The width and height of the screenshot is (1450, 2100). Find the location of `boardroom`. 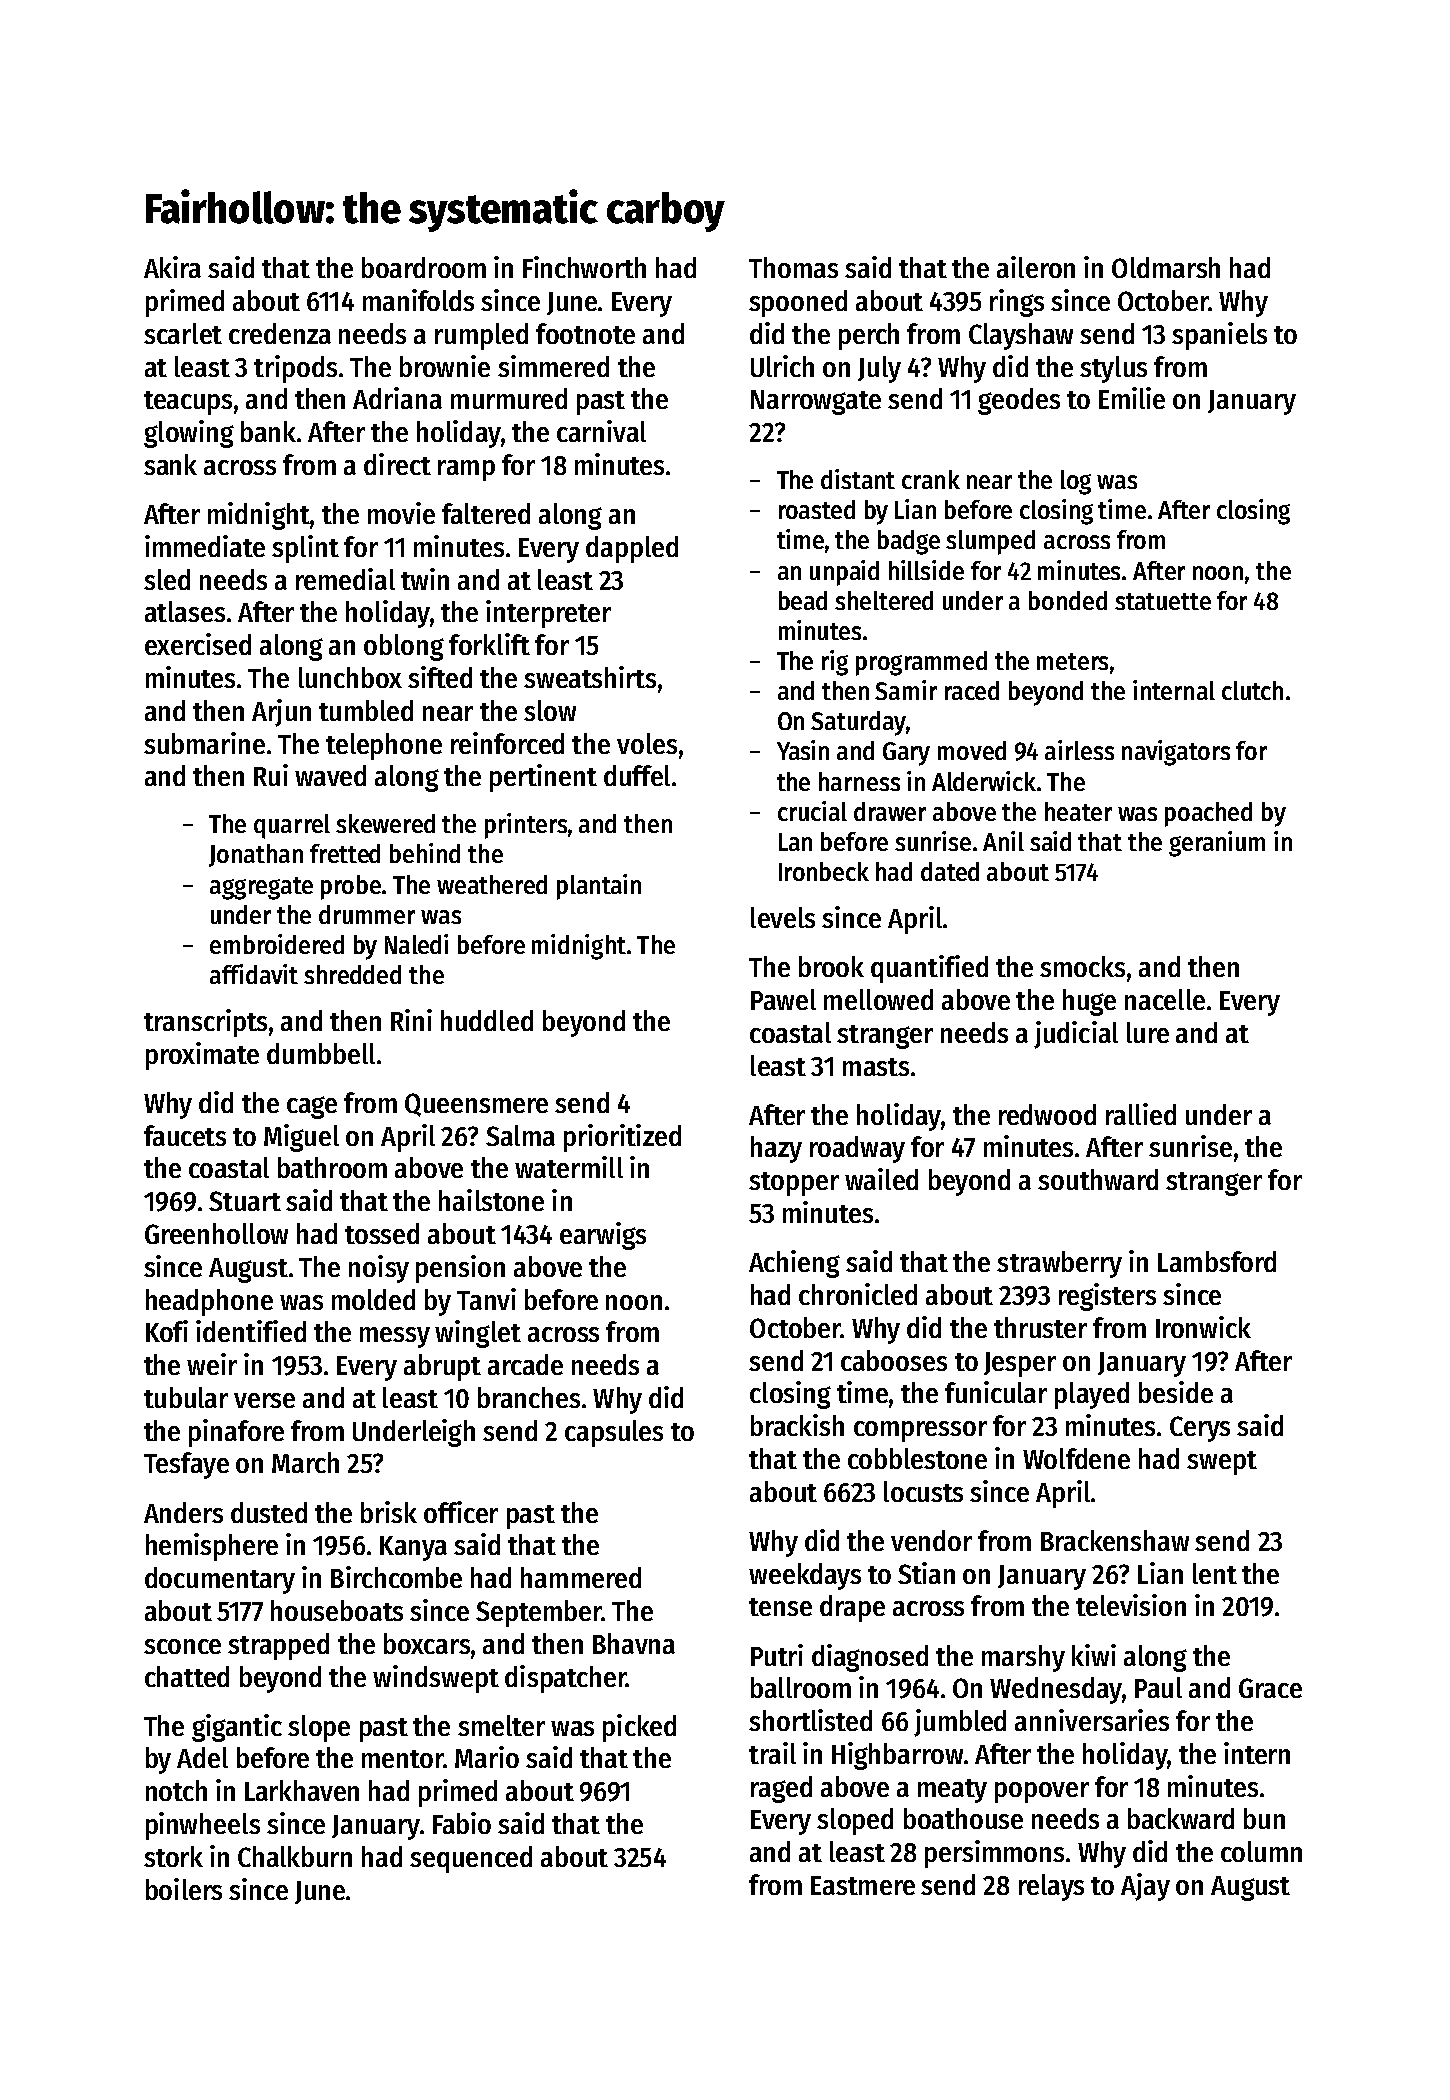

boardroom is located at coordinates (424, 267).
